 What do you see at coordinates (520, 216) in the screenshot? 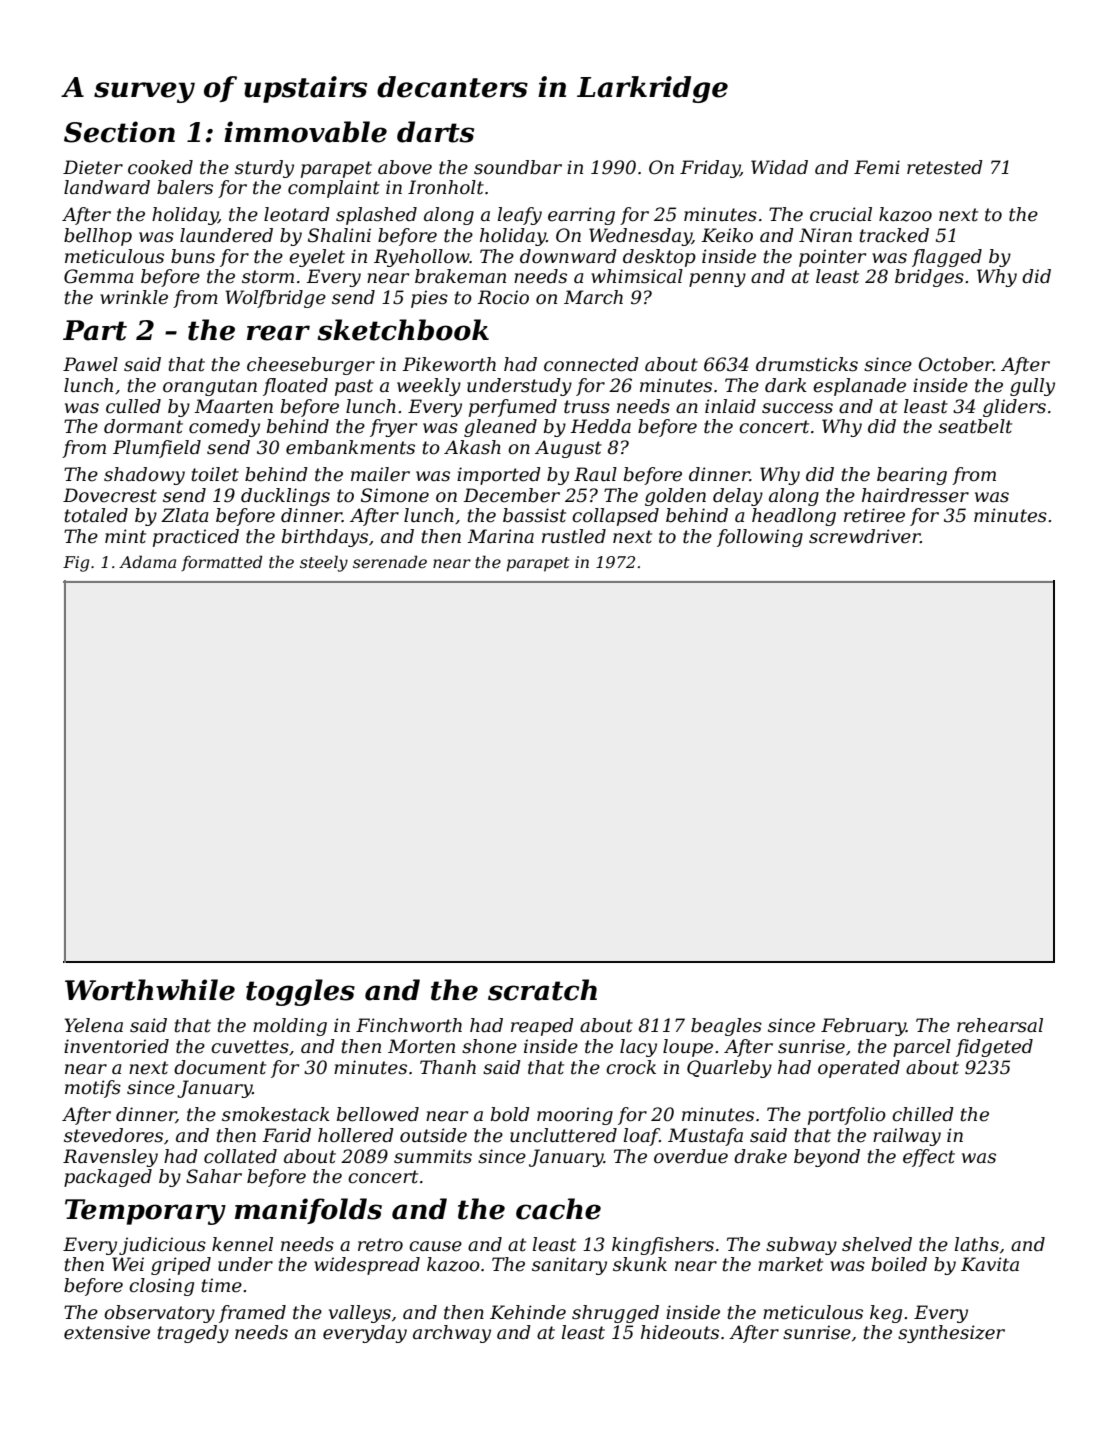
I see `leafy` at bounding box center [520, 216].
